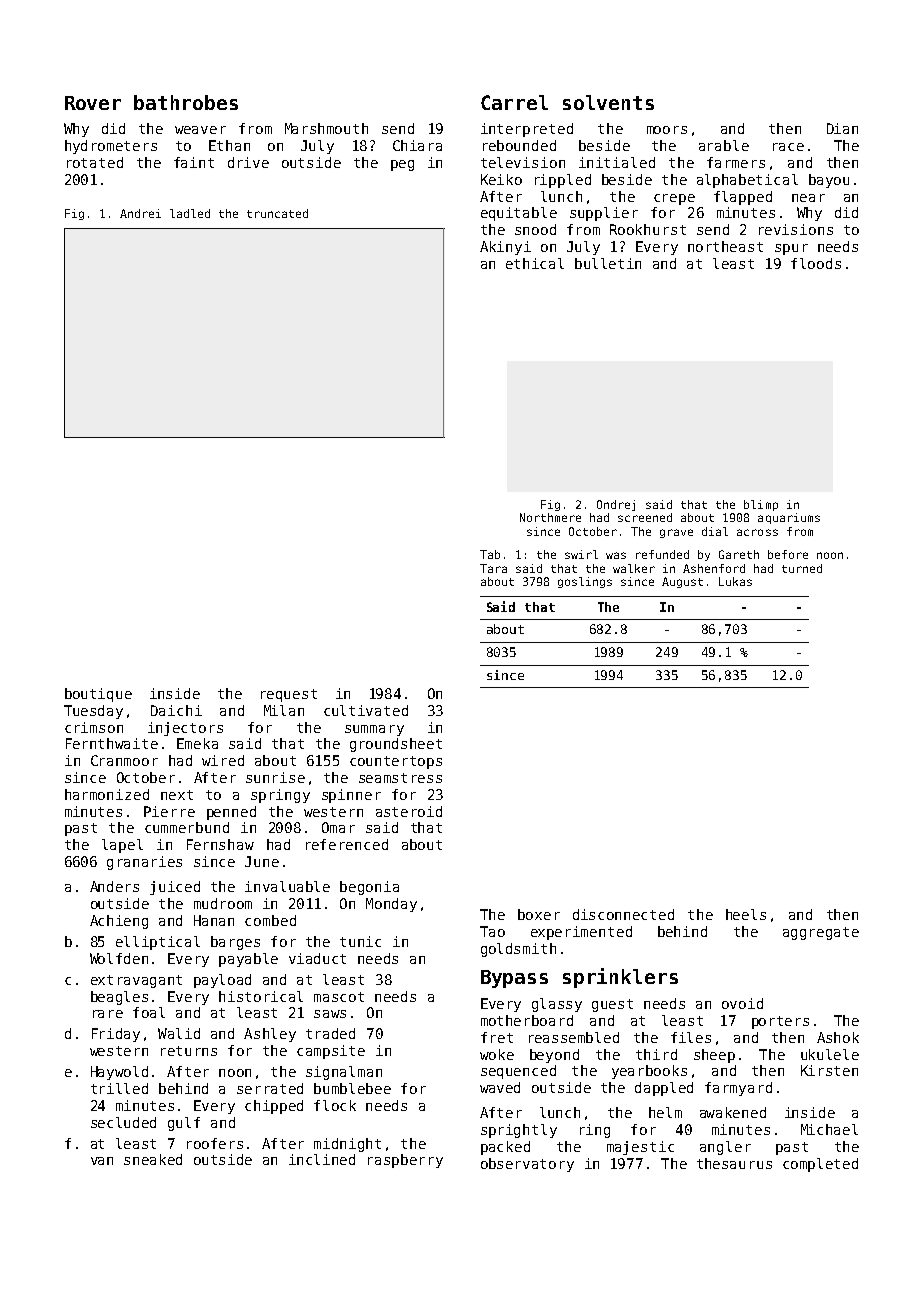  What do you see at coordinates (190, 213) in the document?
I see `ladled` at bounding box center [190, 213].
